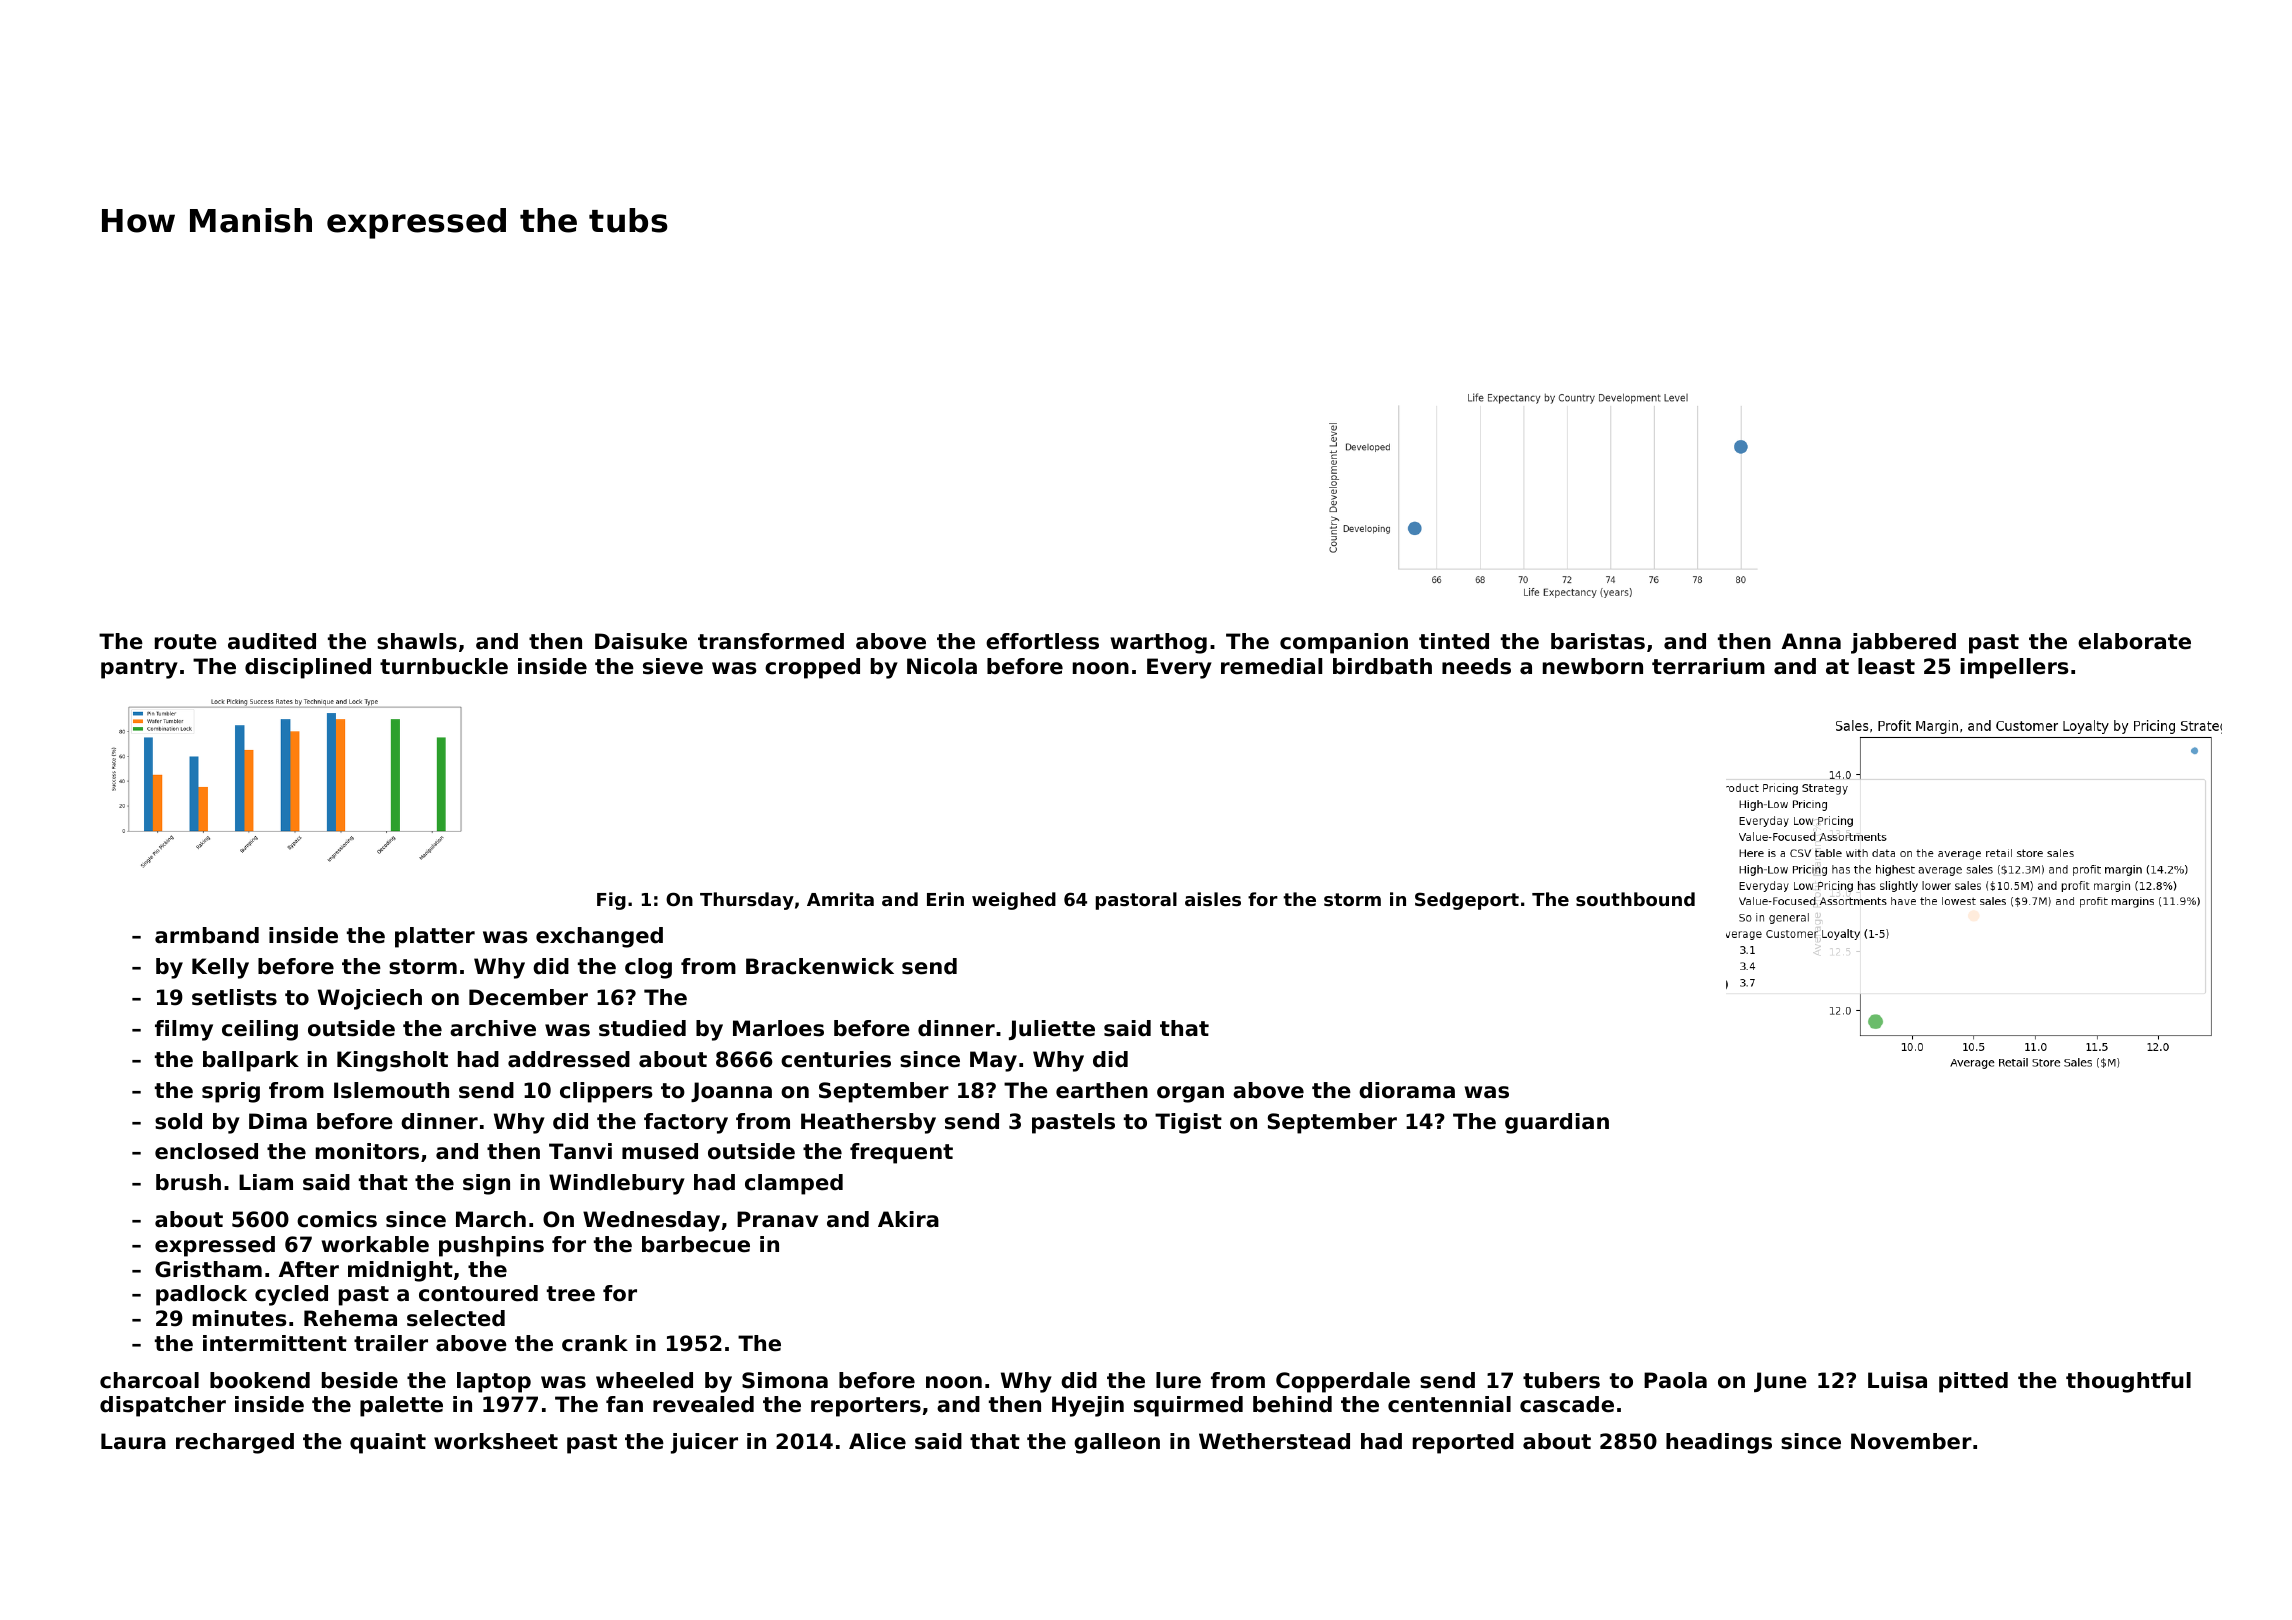  Describe the element at coordinates (812, 668) in the screenshot. I see `cropped` at that location.
